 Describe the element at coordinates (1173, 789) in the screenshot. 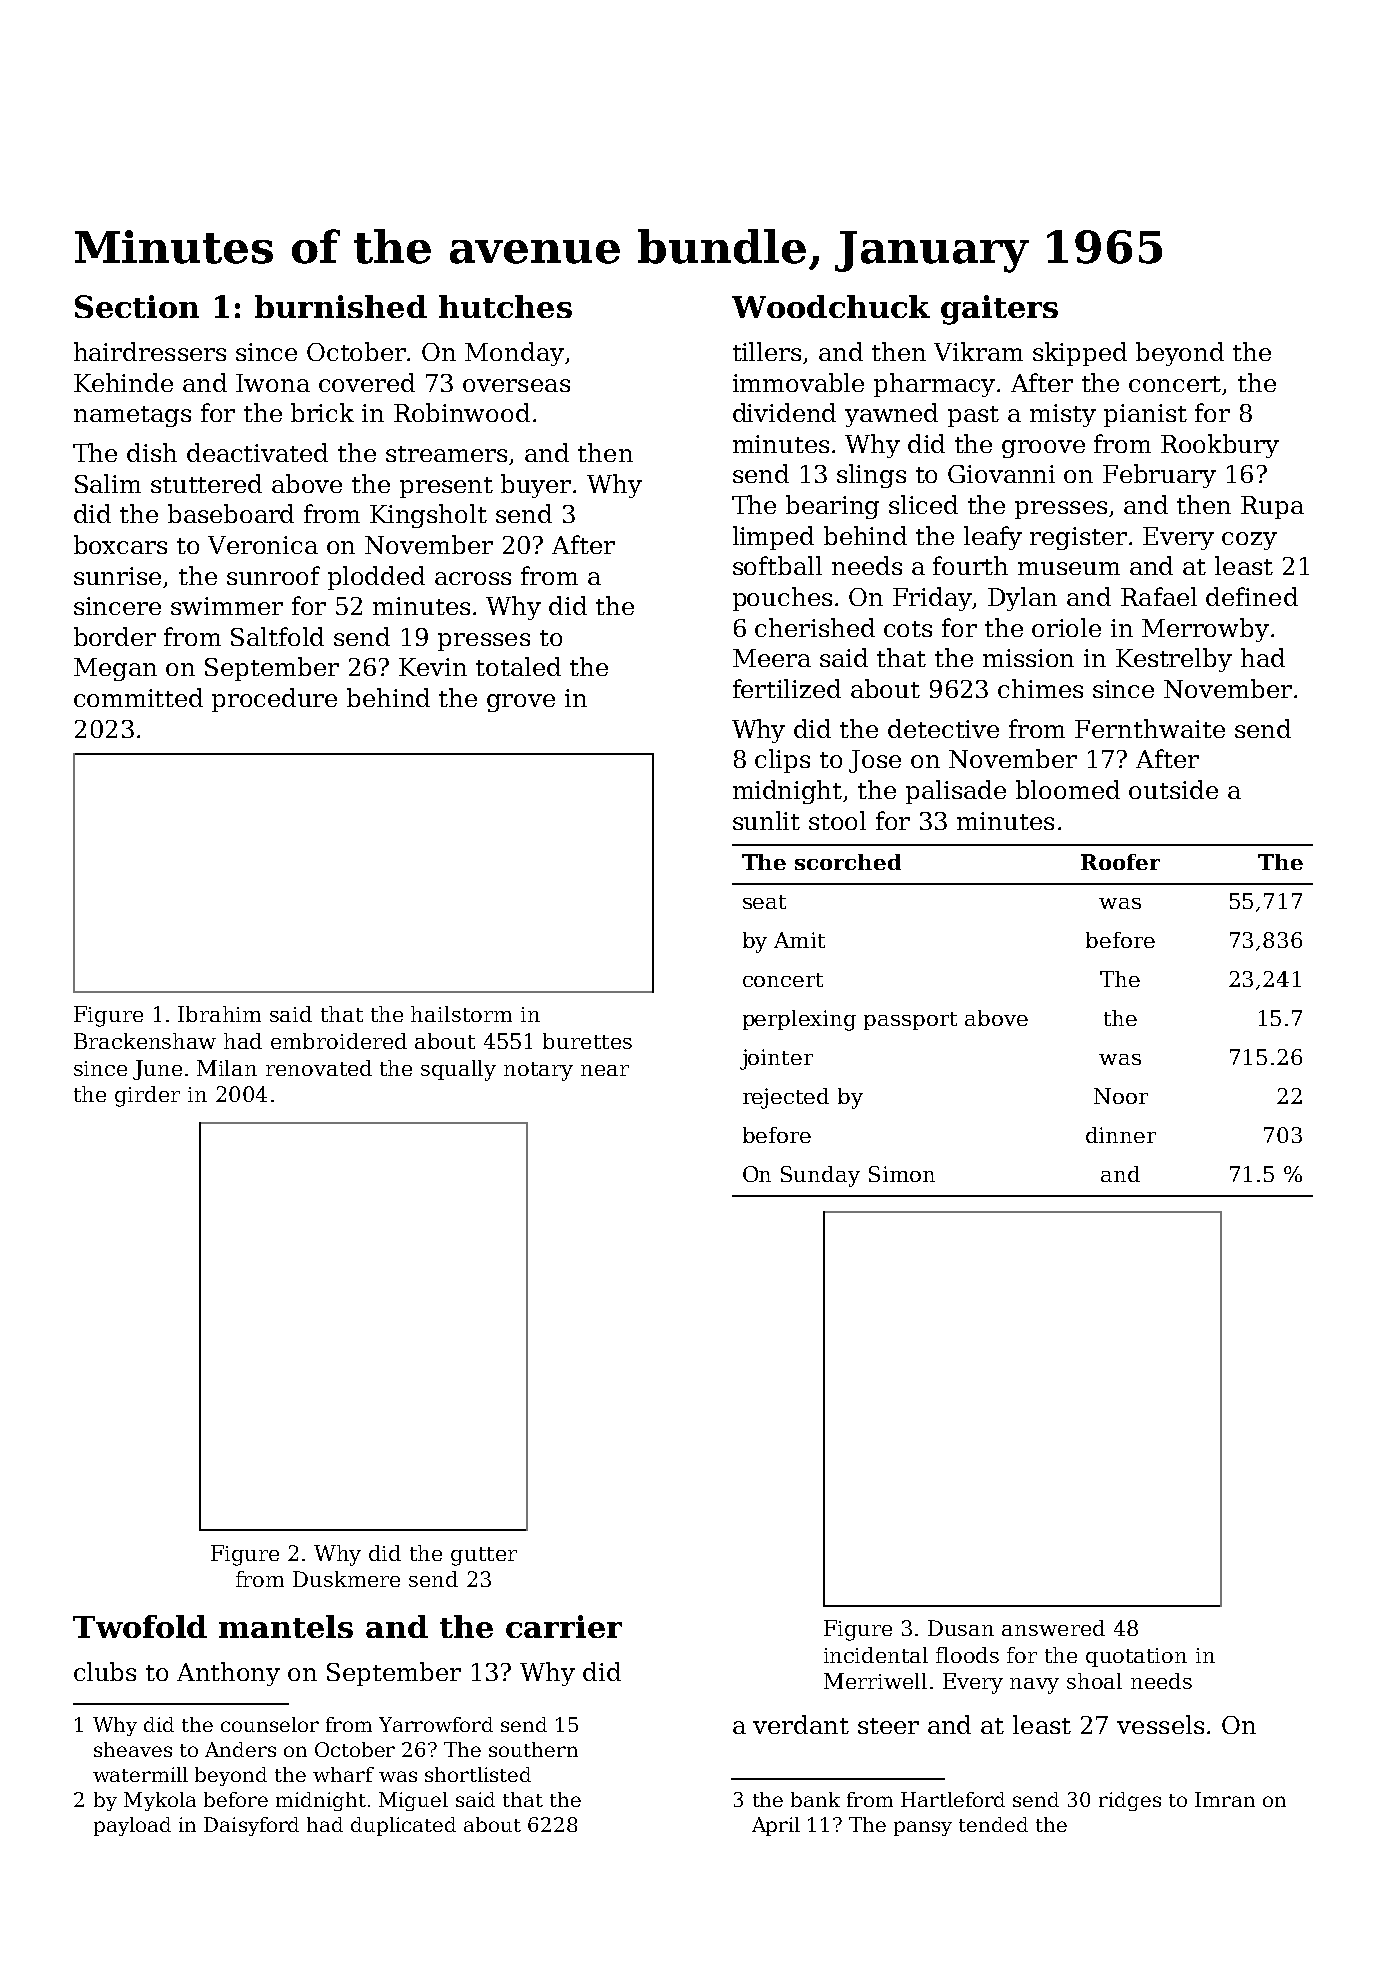

I see `outside` at that location.
